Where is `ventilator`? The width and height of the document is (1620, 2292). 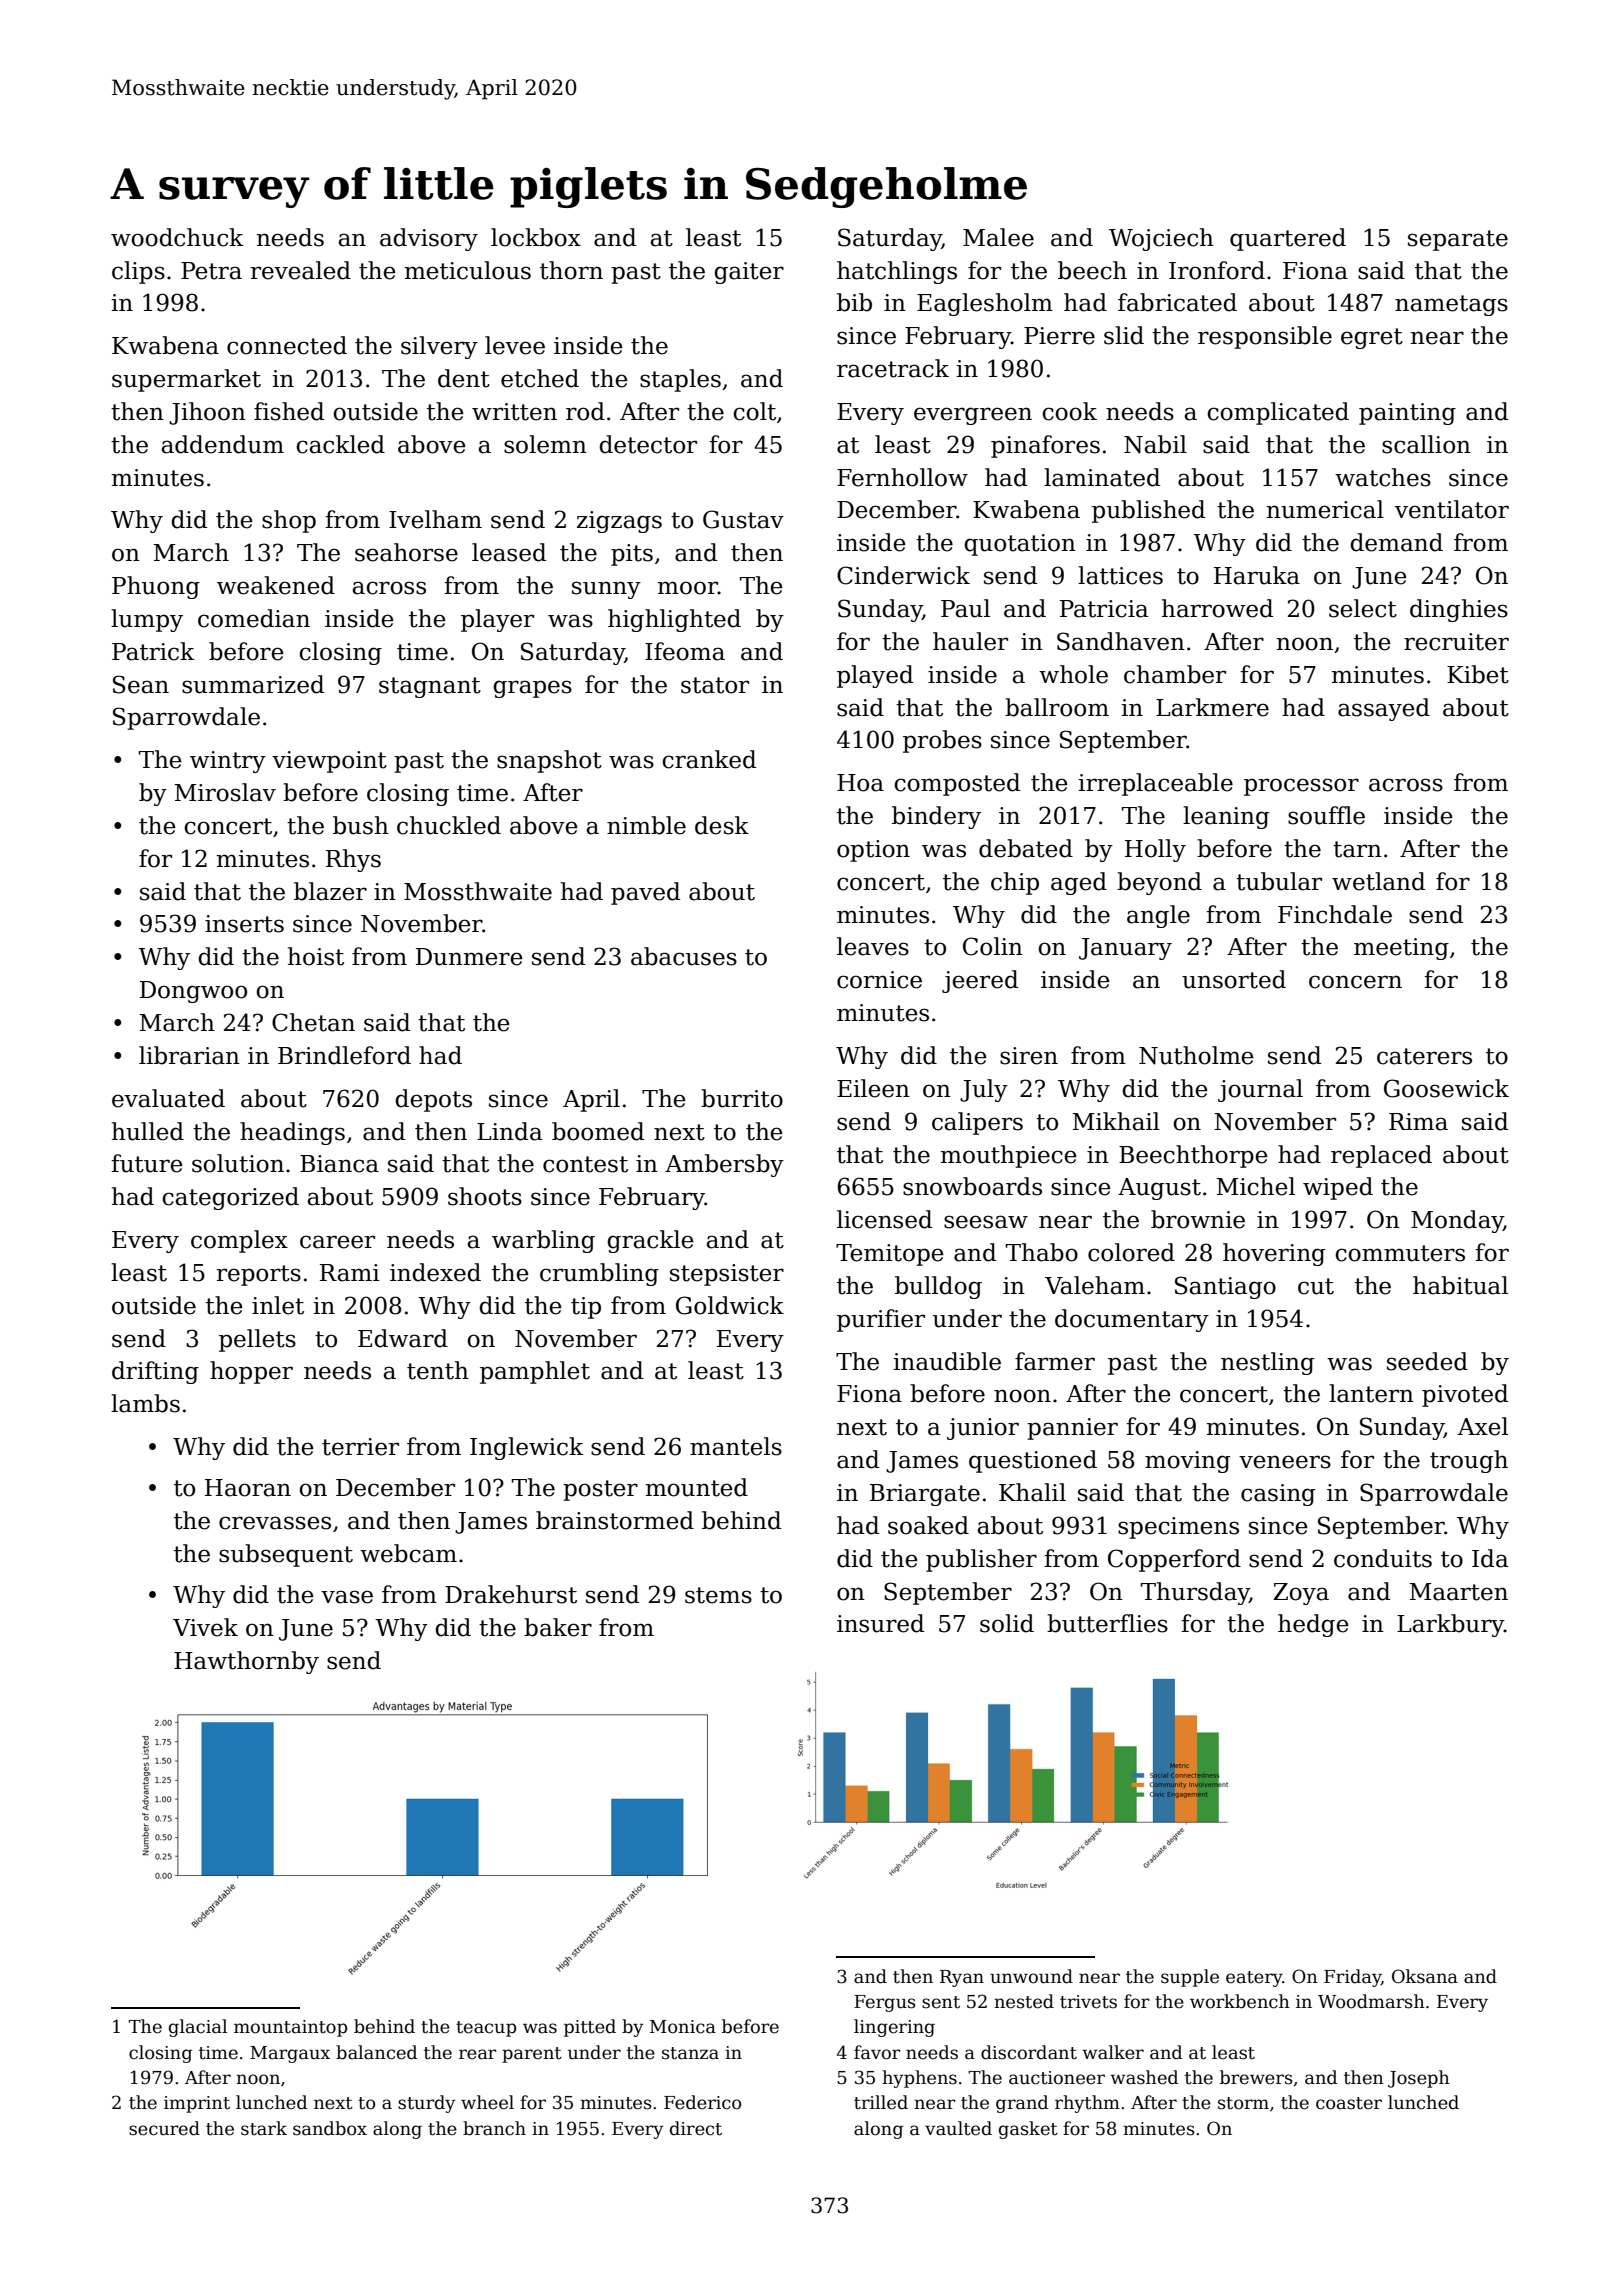
ventilator is located at coordinates (1452, 509).
